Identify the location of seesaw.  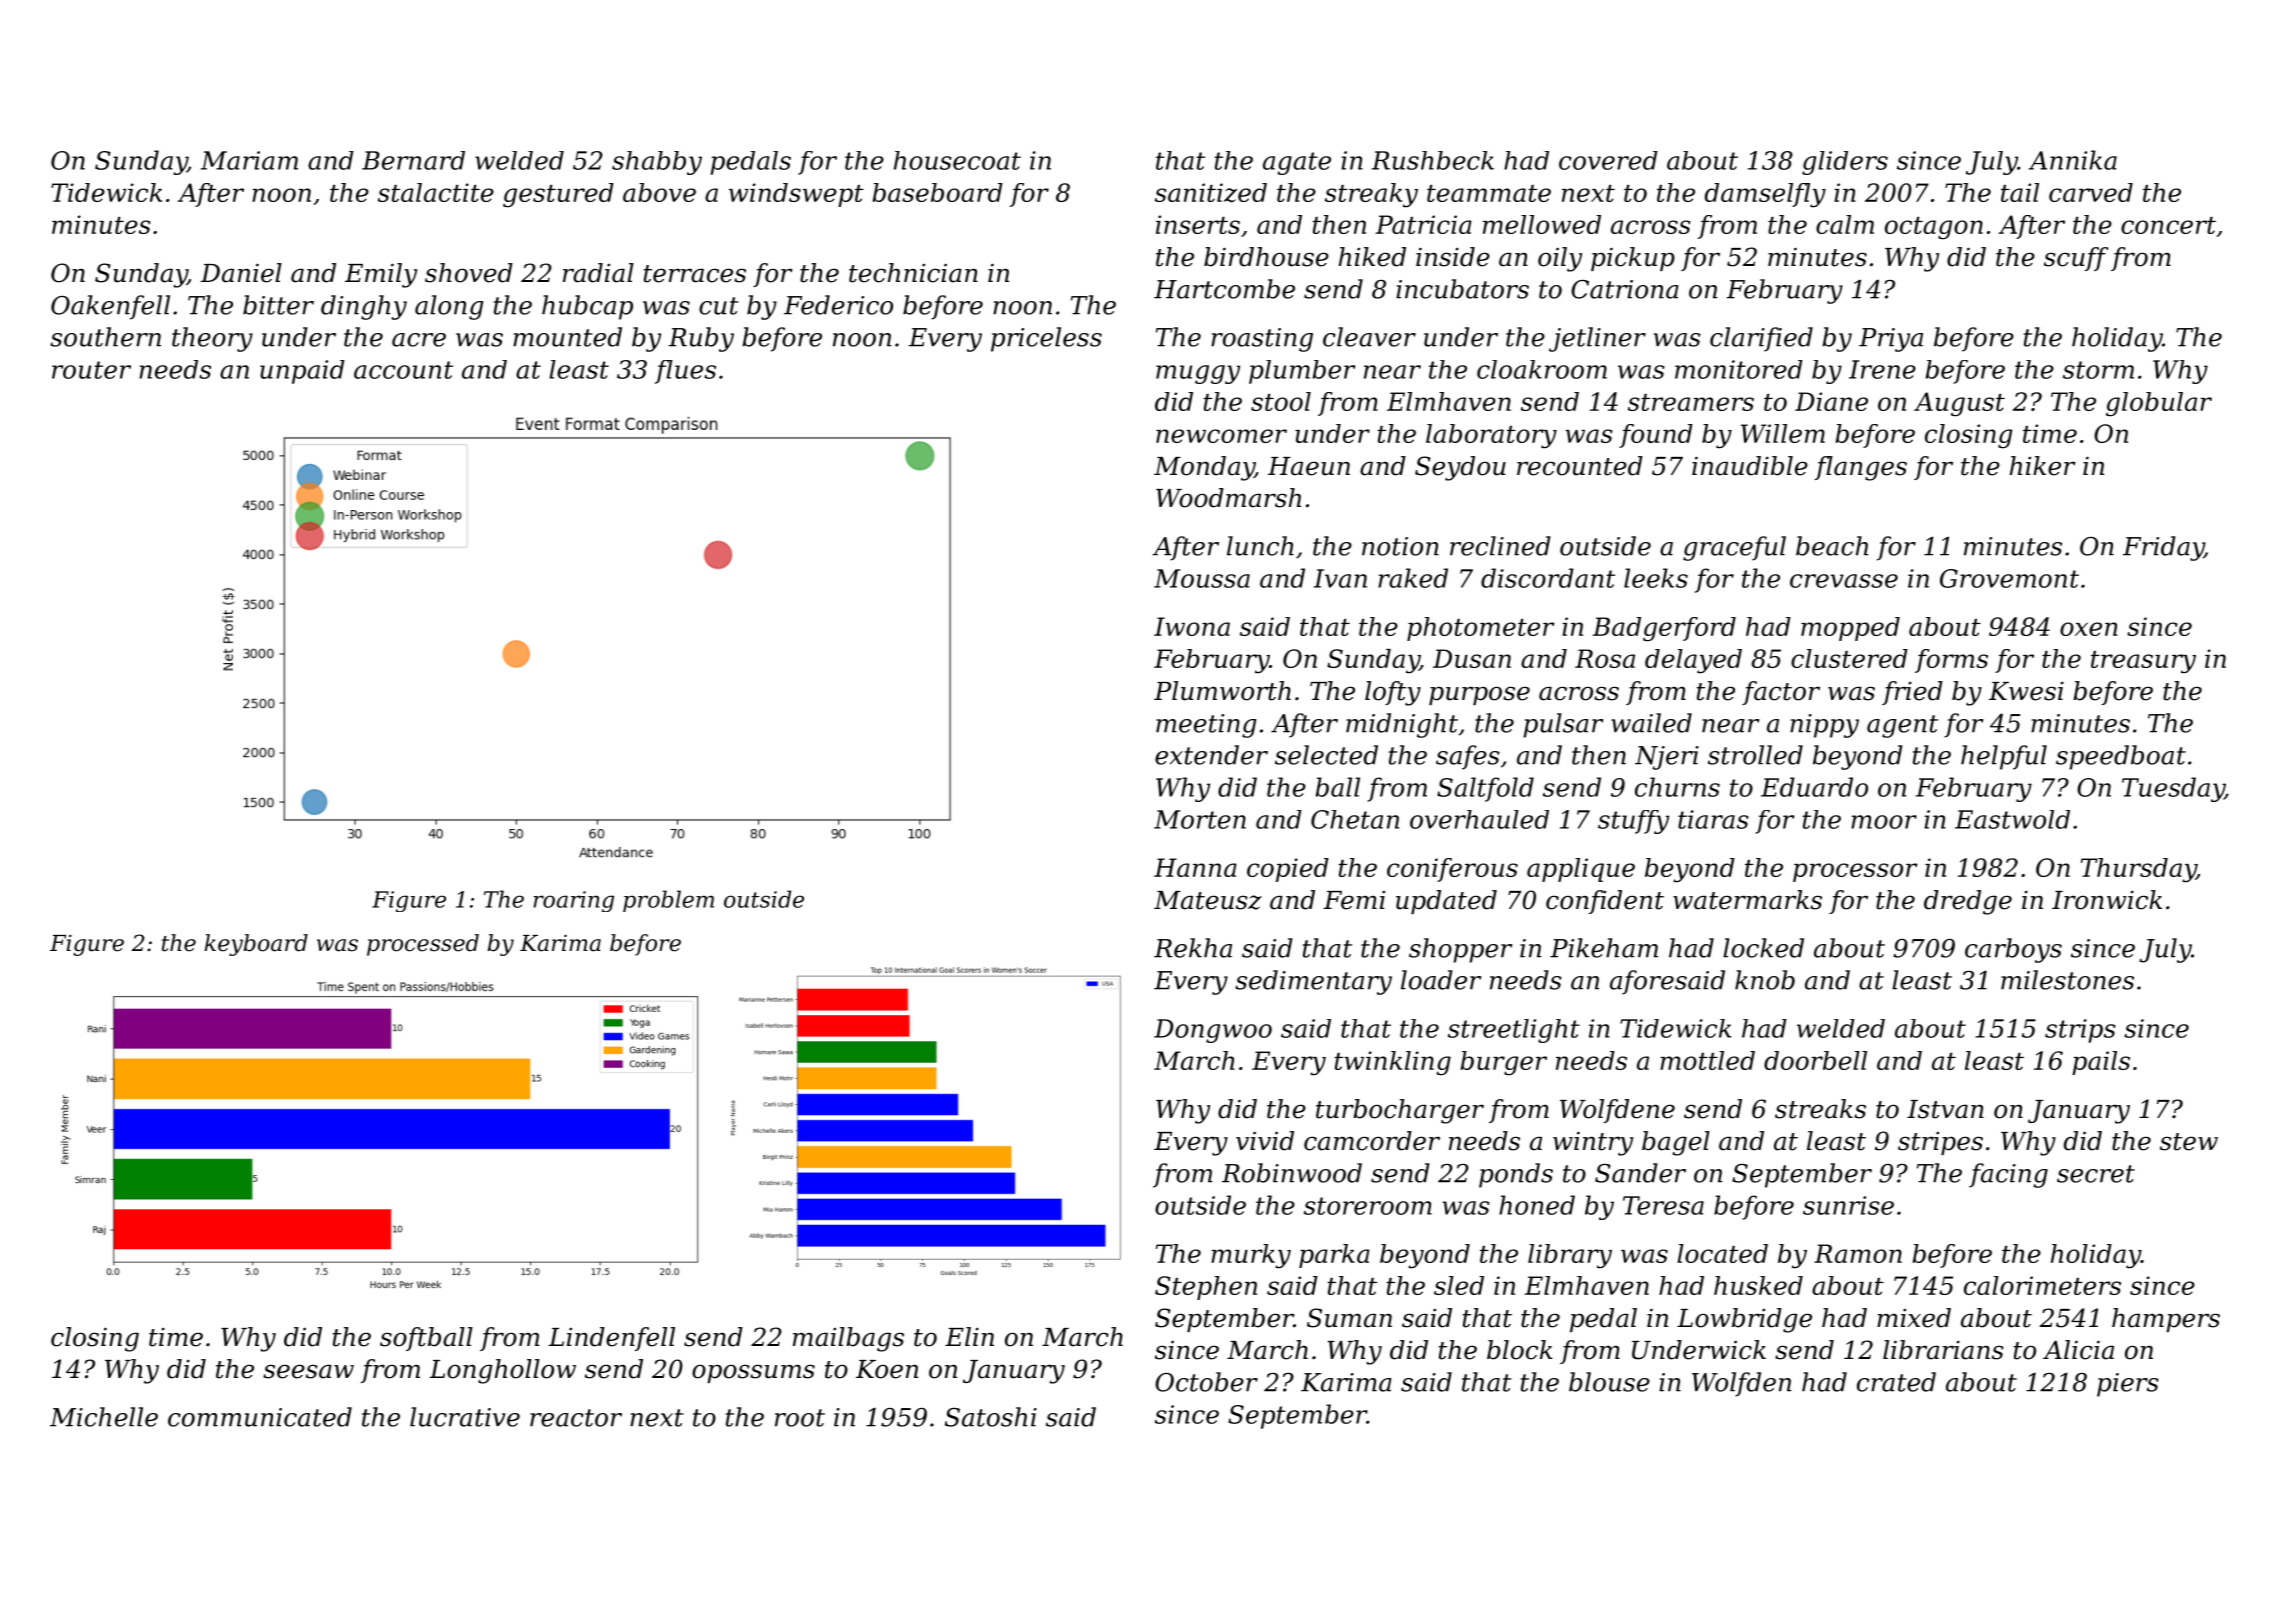
(308, 1371).
